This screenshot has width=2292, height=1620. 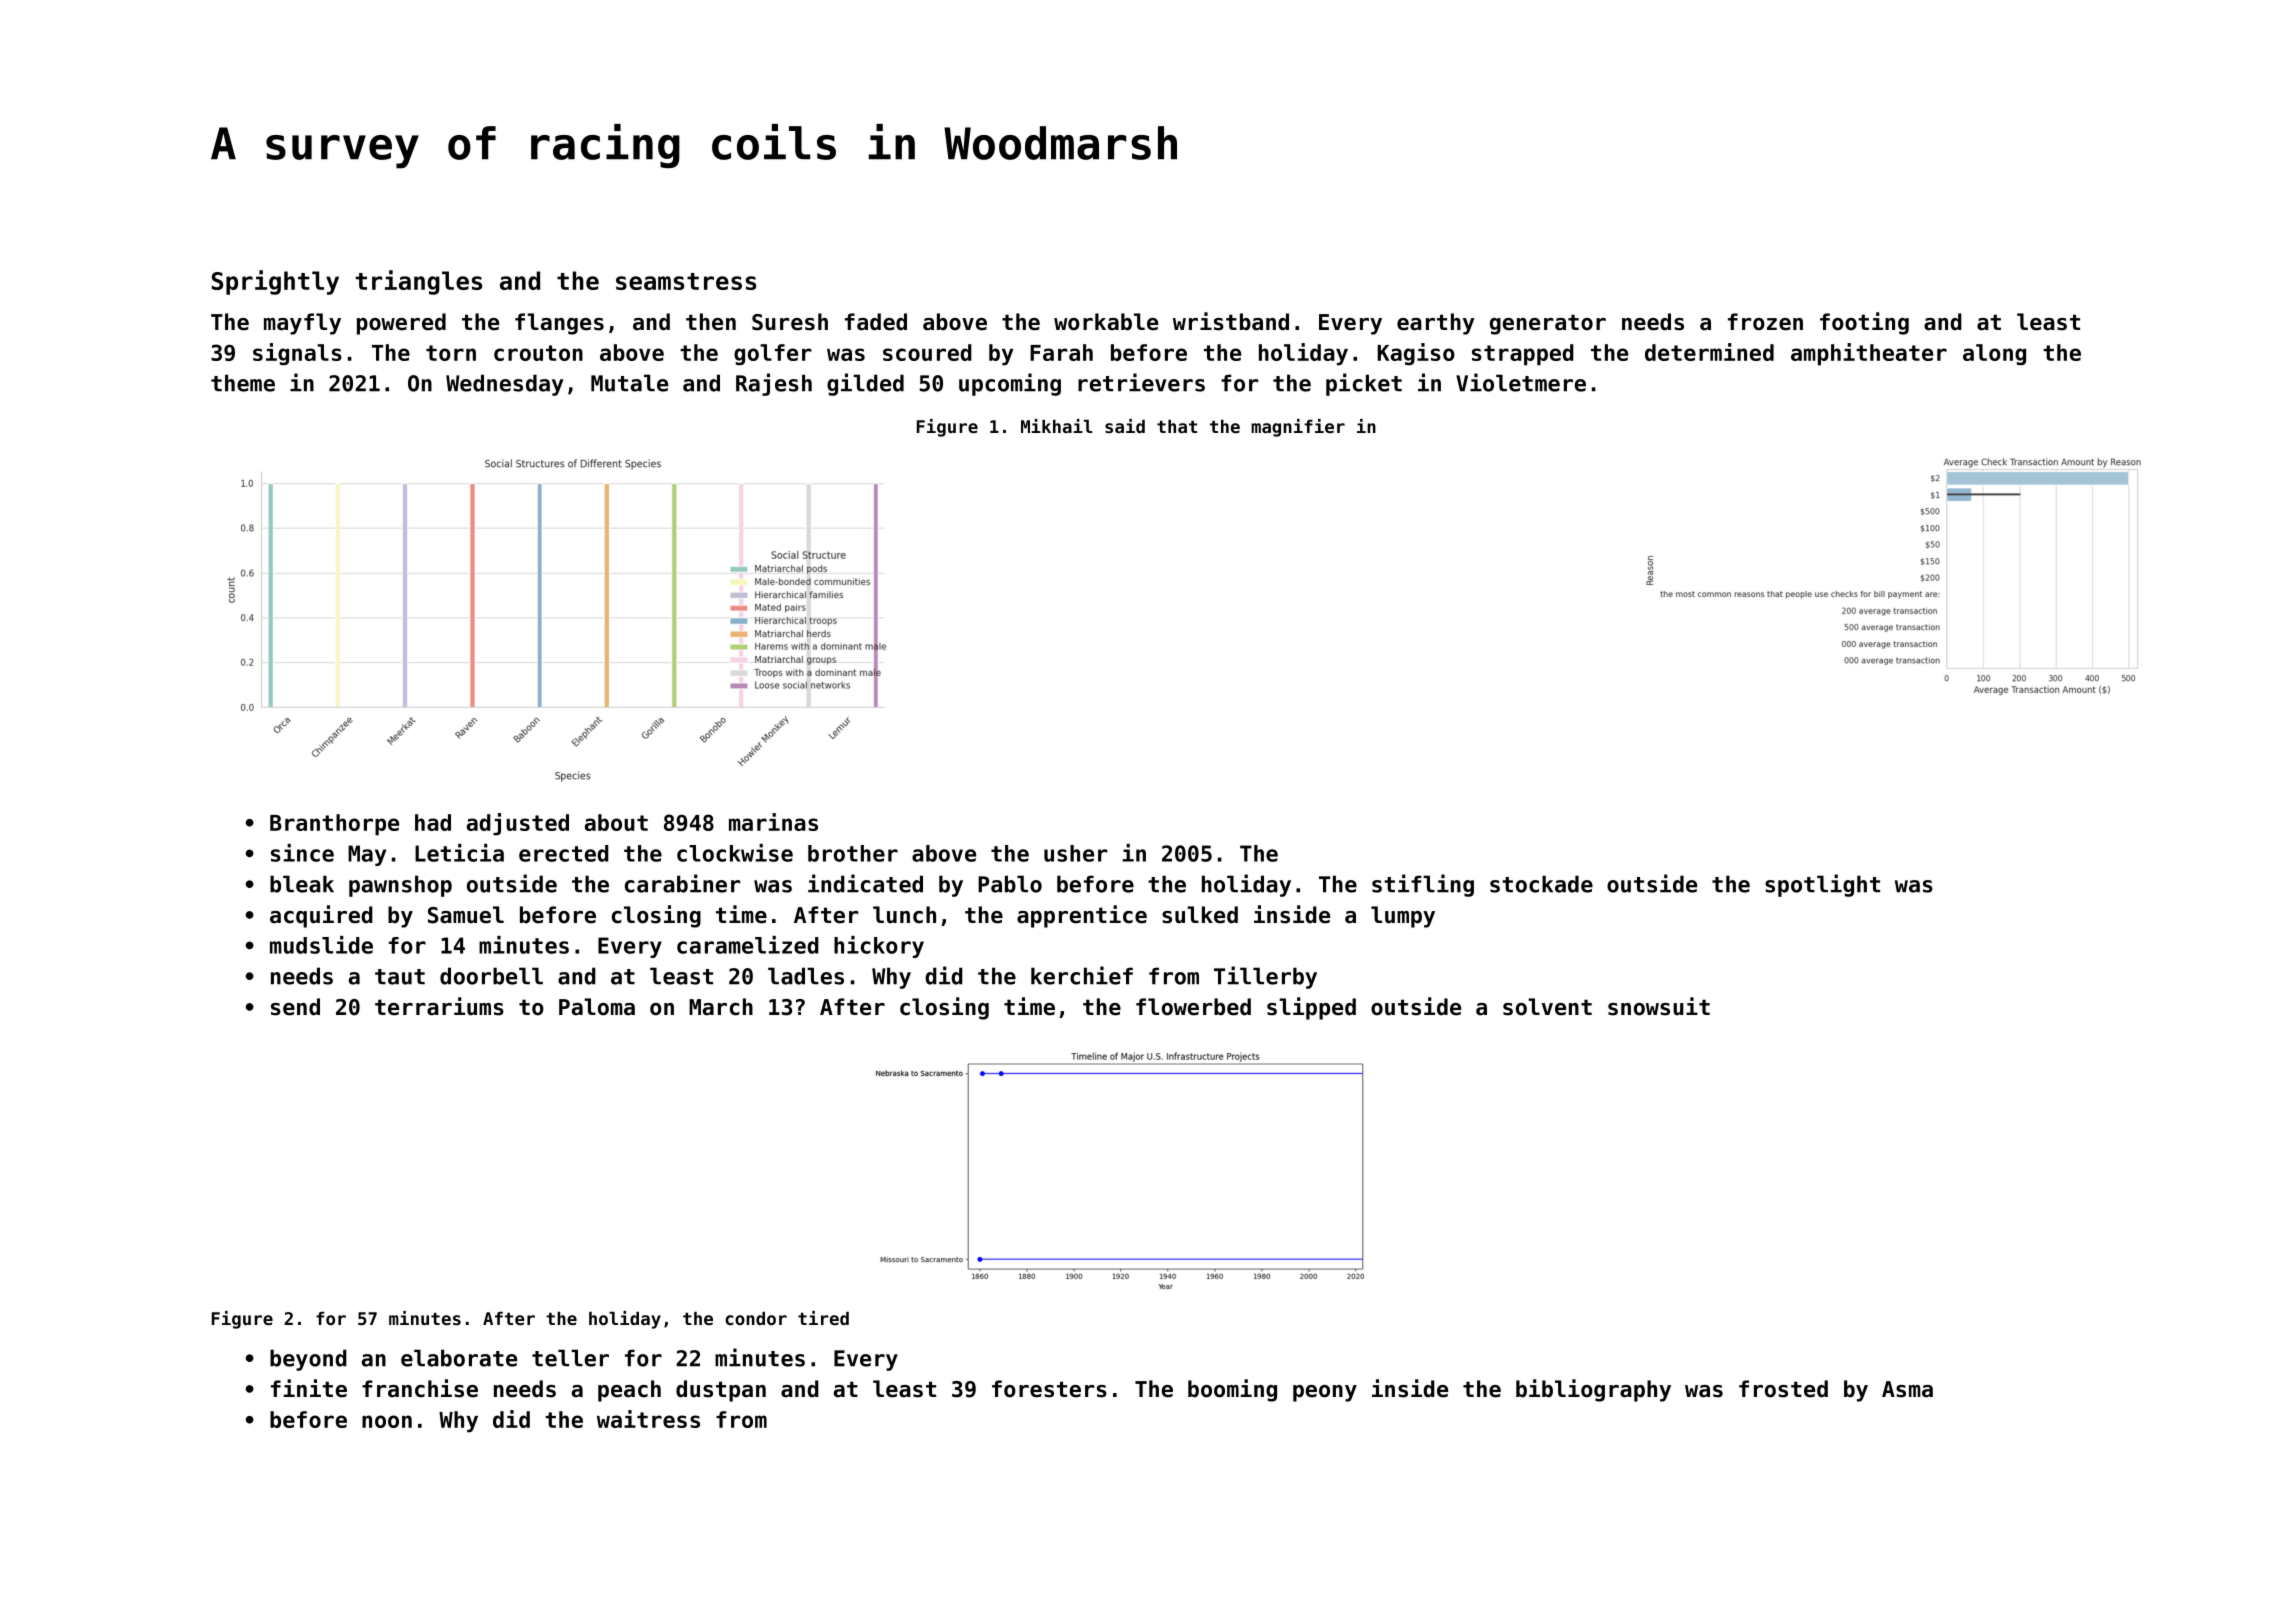 I want to click on triangles, so click(x=419, y=282).
